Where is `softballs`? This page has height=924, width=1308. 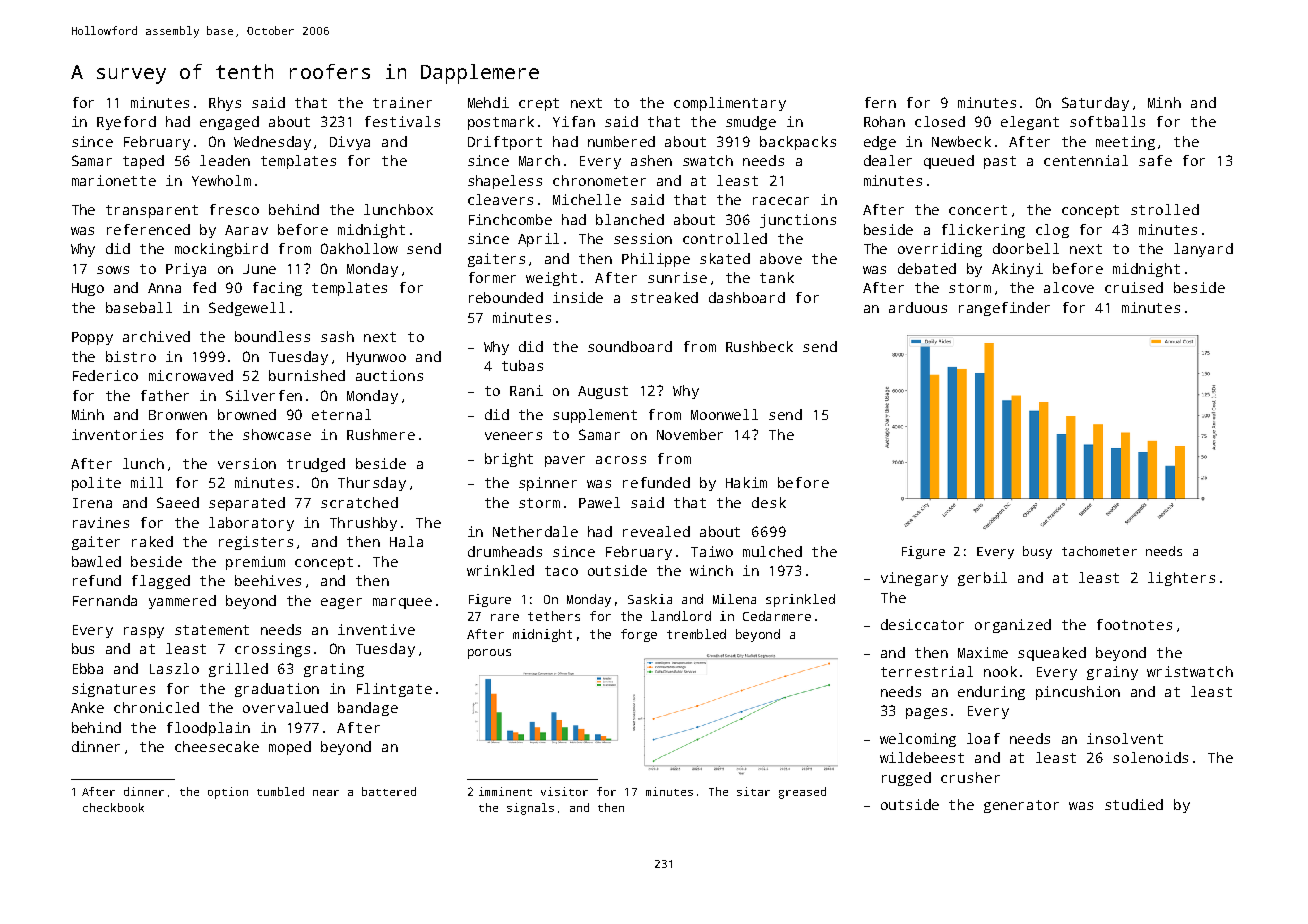 softballs is located at coordinates (1107, 121).
